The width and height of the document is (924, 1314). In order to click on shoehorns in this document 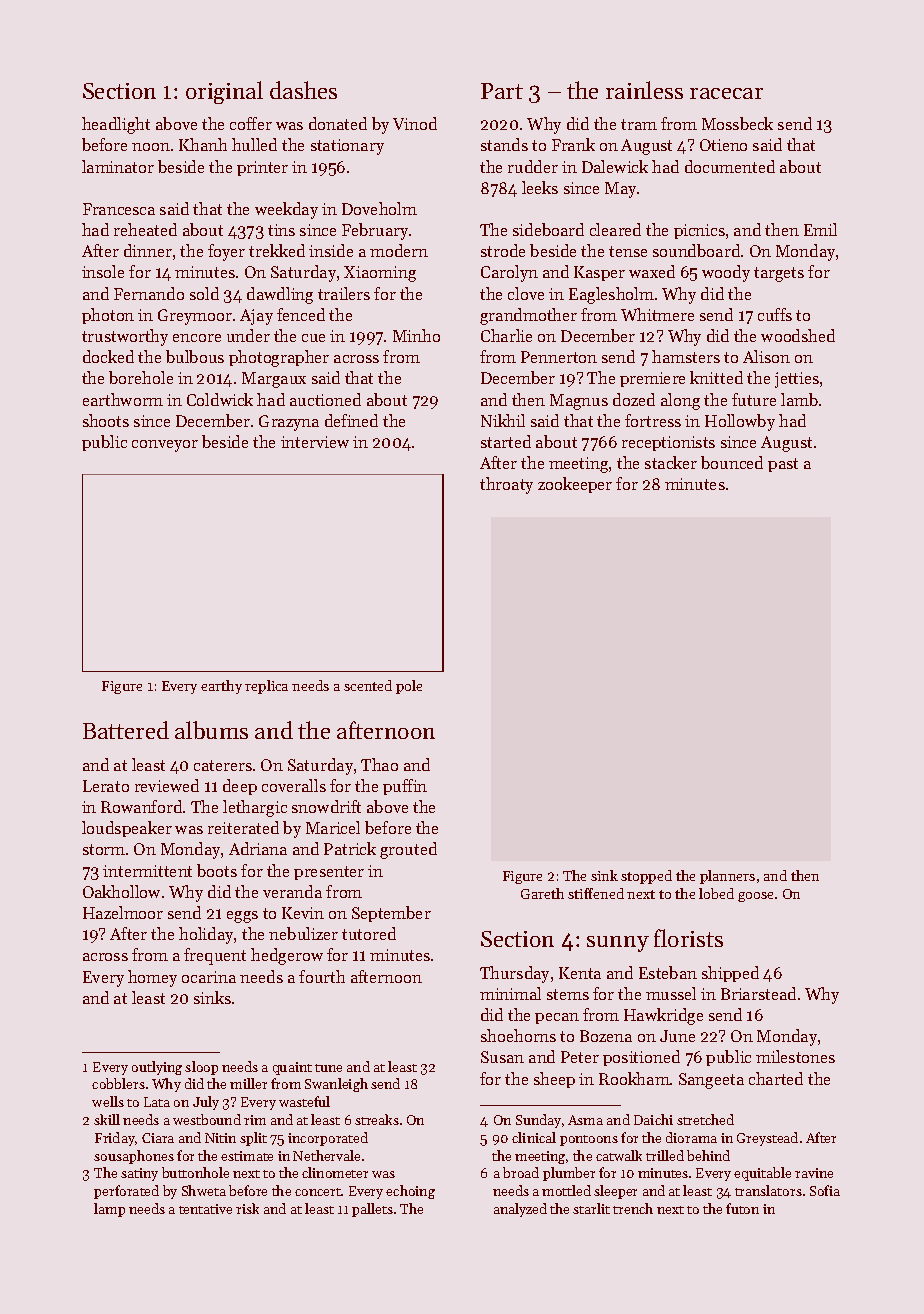, I will do `click(518, 1035)`.
